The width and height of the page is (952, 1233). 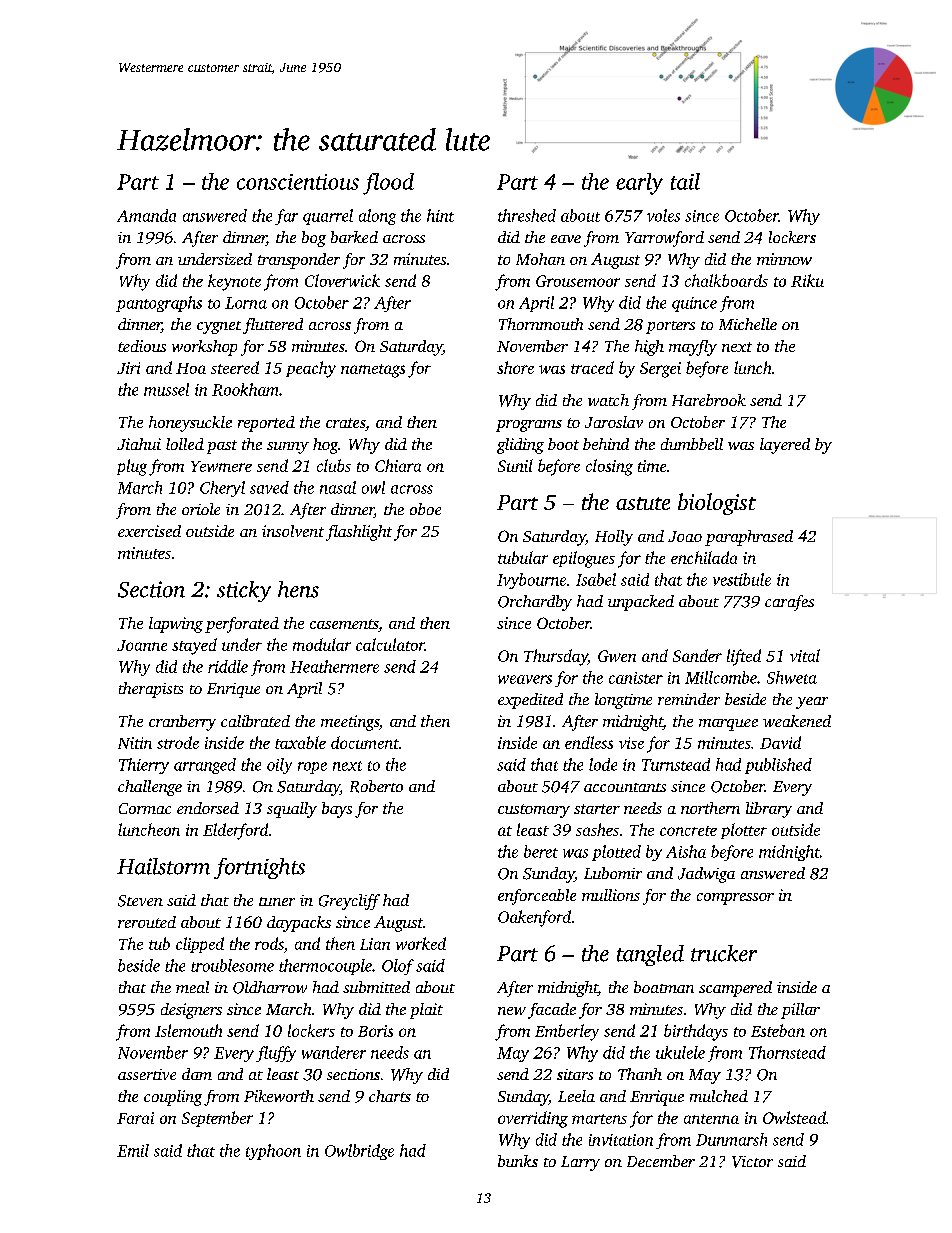 What do you see at coordinates (523, 557) in the page?
I see `tubular` at bounding box center [523, 557].
